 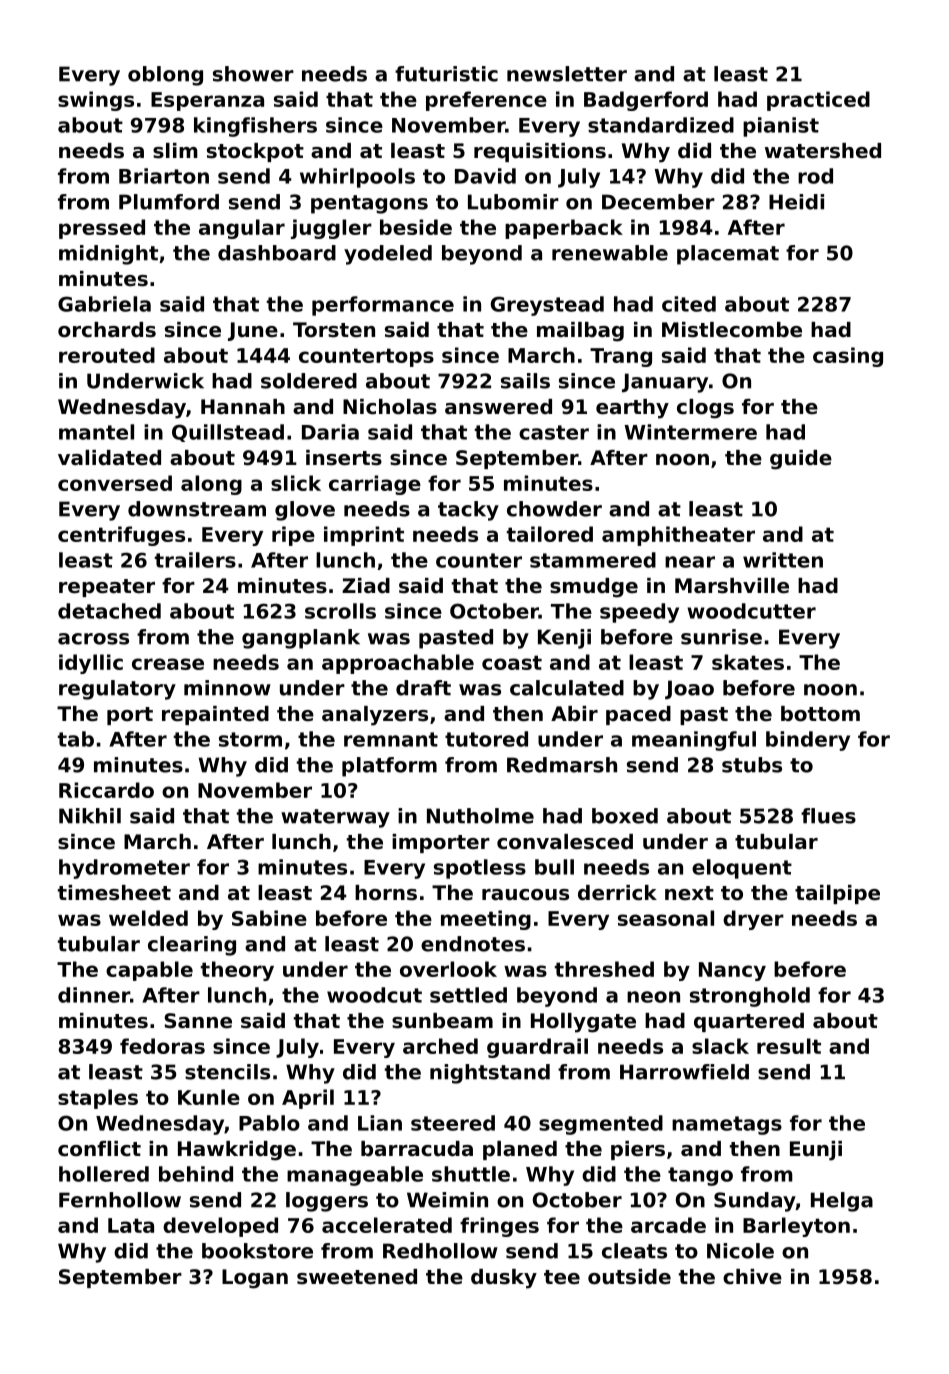 I want to click on hollered, so click(x=104, y=1174).
